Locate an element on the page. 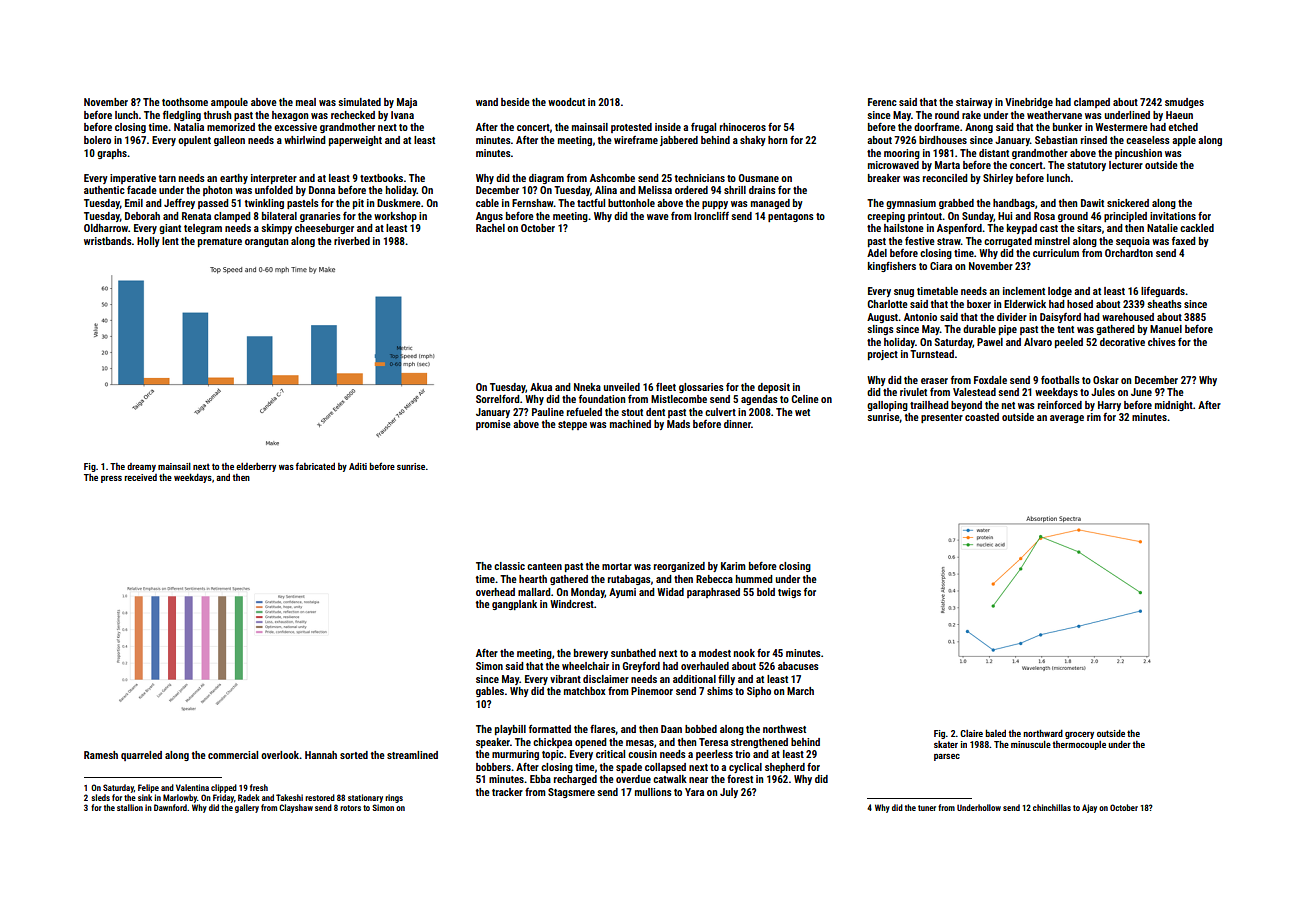 Image resolution: width=1308 pixels, height=924 pixels. birdhouses is located at coordinates (943, 140).
